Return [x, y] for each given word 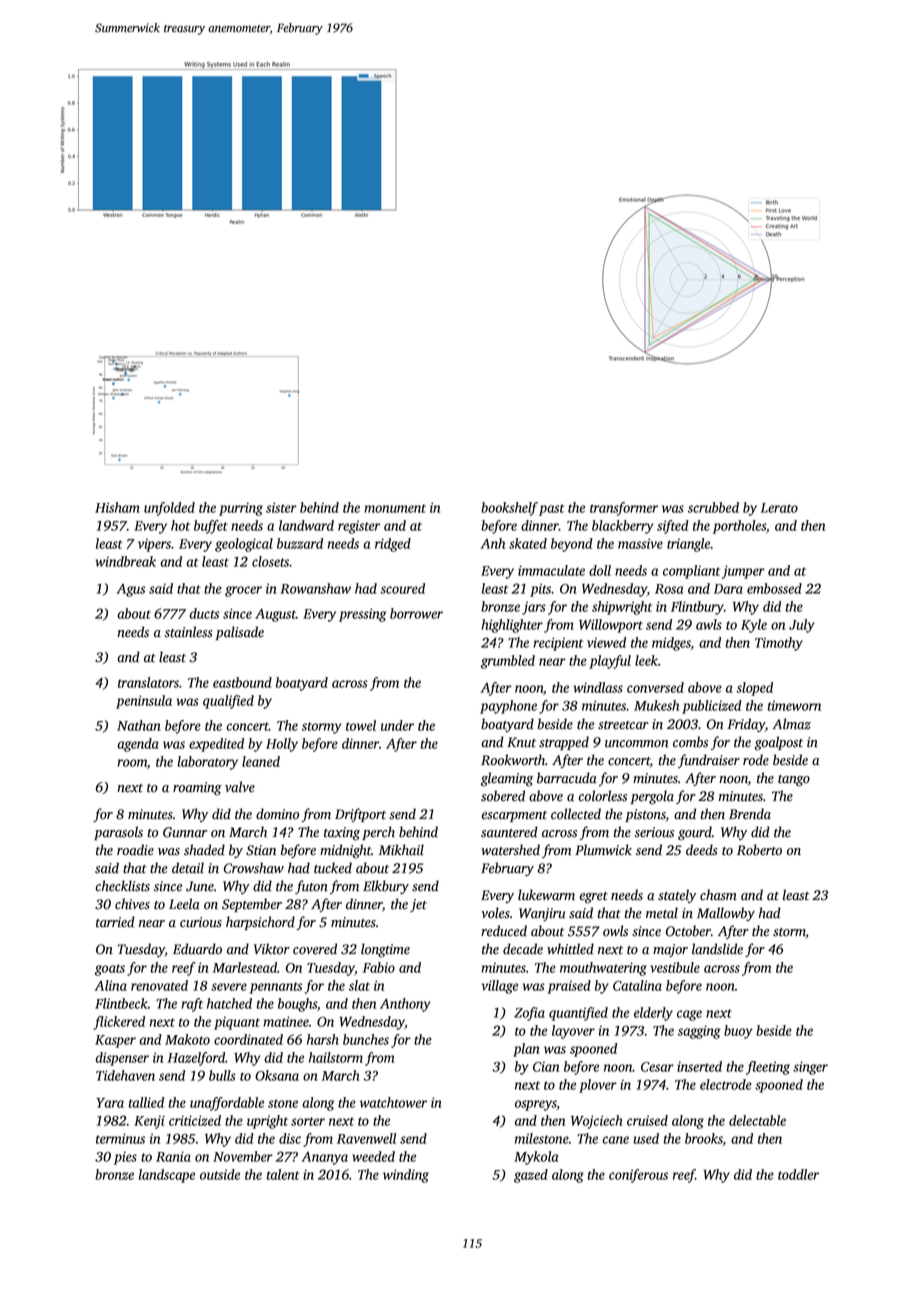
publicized [712, 707]
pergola [652, 797]
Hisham [117, 507]
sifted [673, 527]
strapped [564, 743]
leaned [261, 761]
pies [125, 1158]
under [397, 725]
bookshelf [509, 509]
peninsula [144, 702]
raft [192, 1005]
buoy [738, 1032]
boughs [297, 1005]
